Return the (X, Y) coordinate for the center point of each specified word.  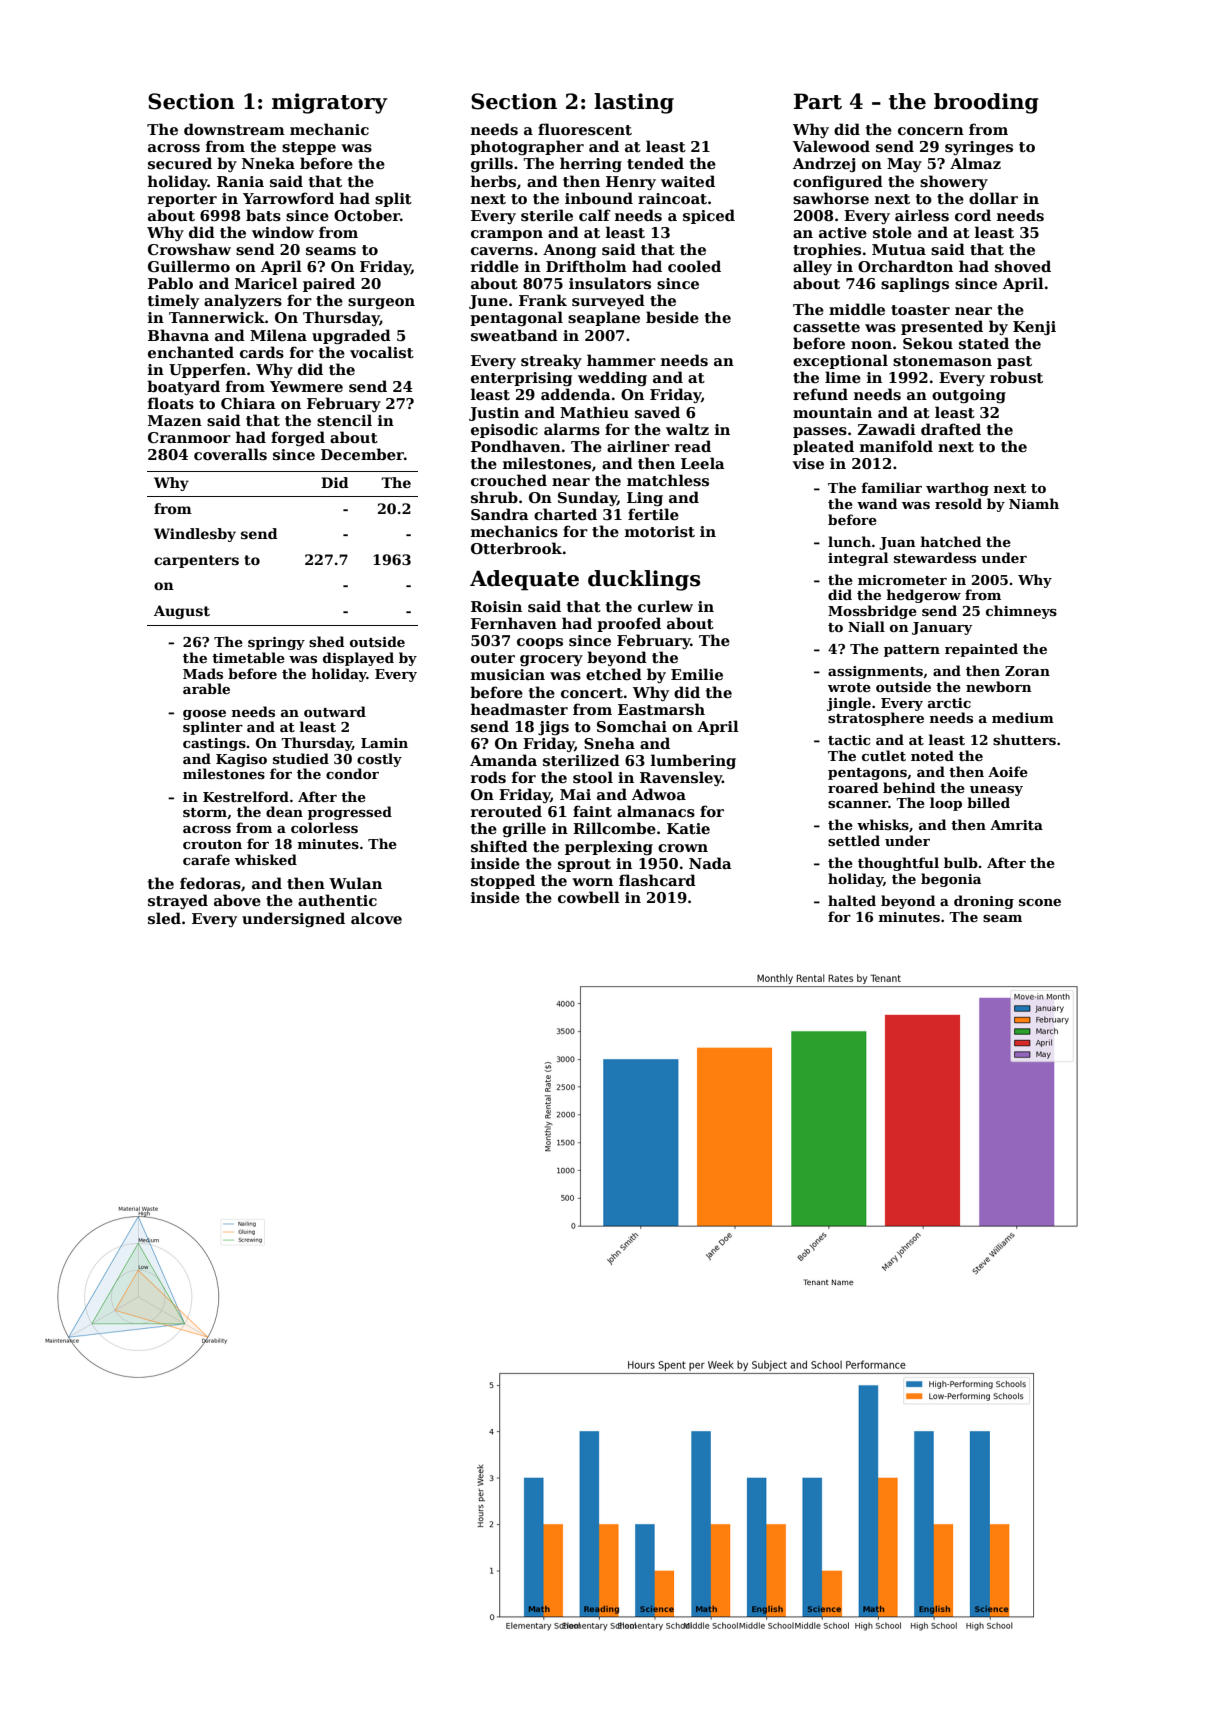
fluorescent (585, 129)
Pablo (170, 283)
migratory (329, 103)
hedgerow (924, 596)
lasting (634, 103)
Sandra (500, 514)
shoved (1023, 266)
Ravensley (681, 778)
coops (540, 643)
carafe (206, 859)
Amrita (1016, 825)
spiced (709, 216)
